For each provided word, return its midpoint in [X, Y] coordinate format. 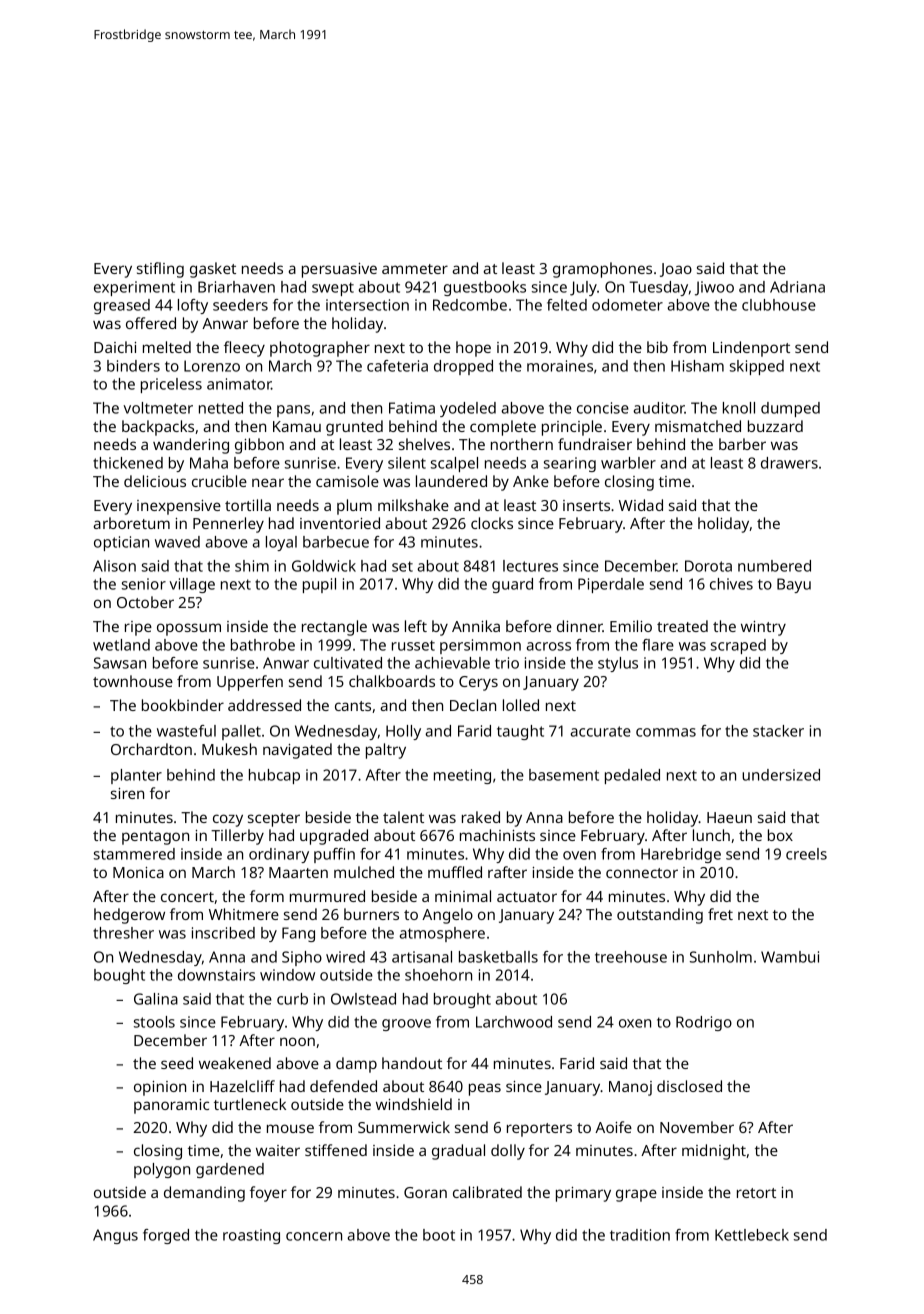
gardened [230, 1170]
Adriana [797, 287]
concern [314, 1236]
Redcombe [470, 305]
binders [133, 366]
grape [636, 1195]
